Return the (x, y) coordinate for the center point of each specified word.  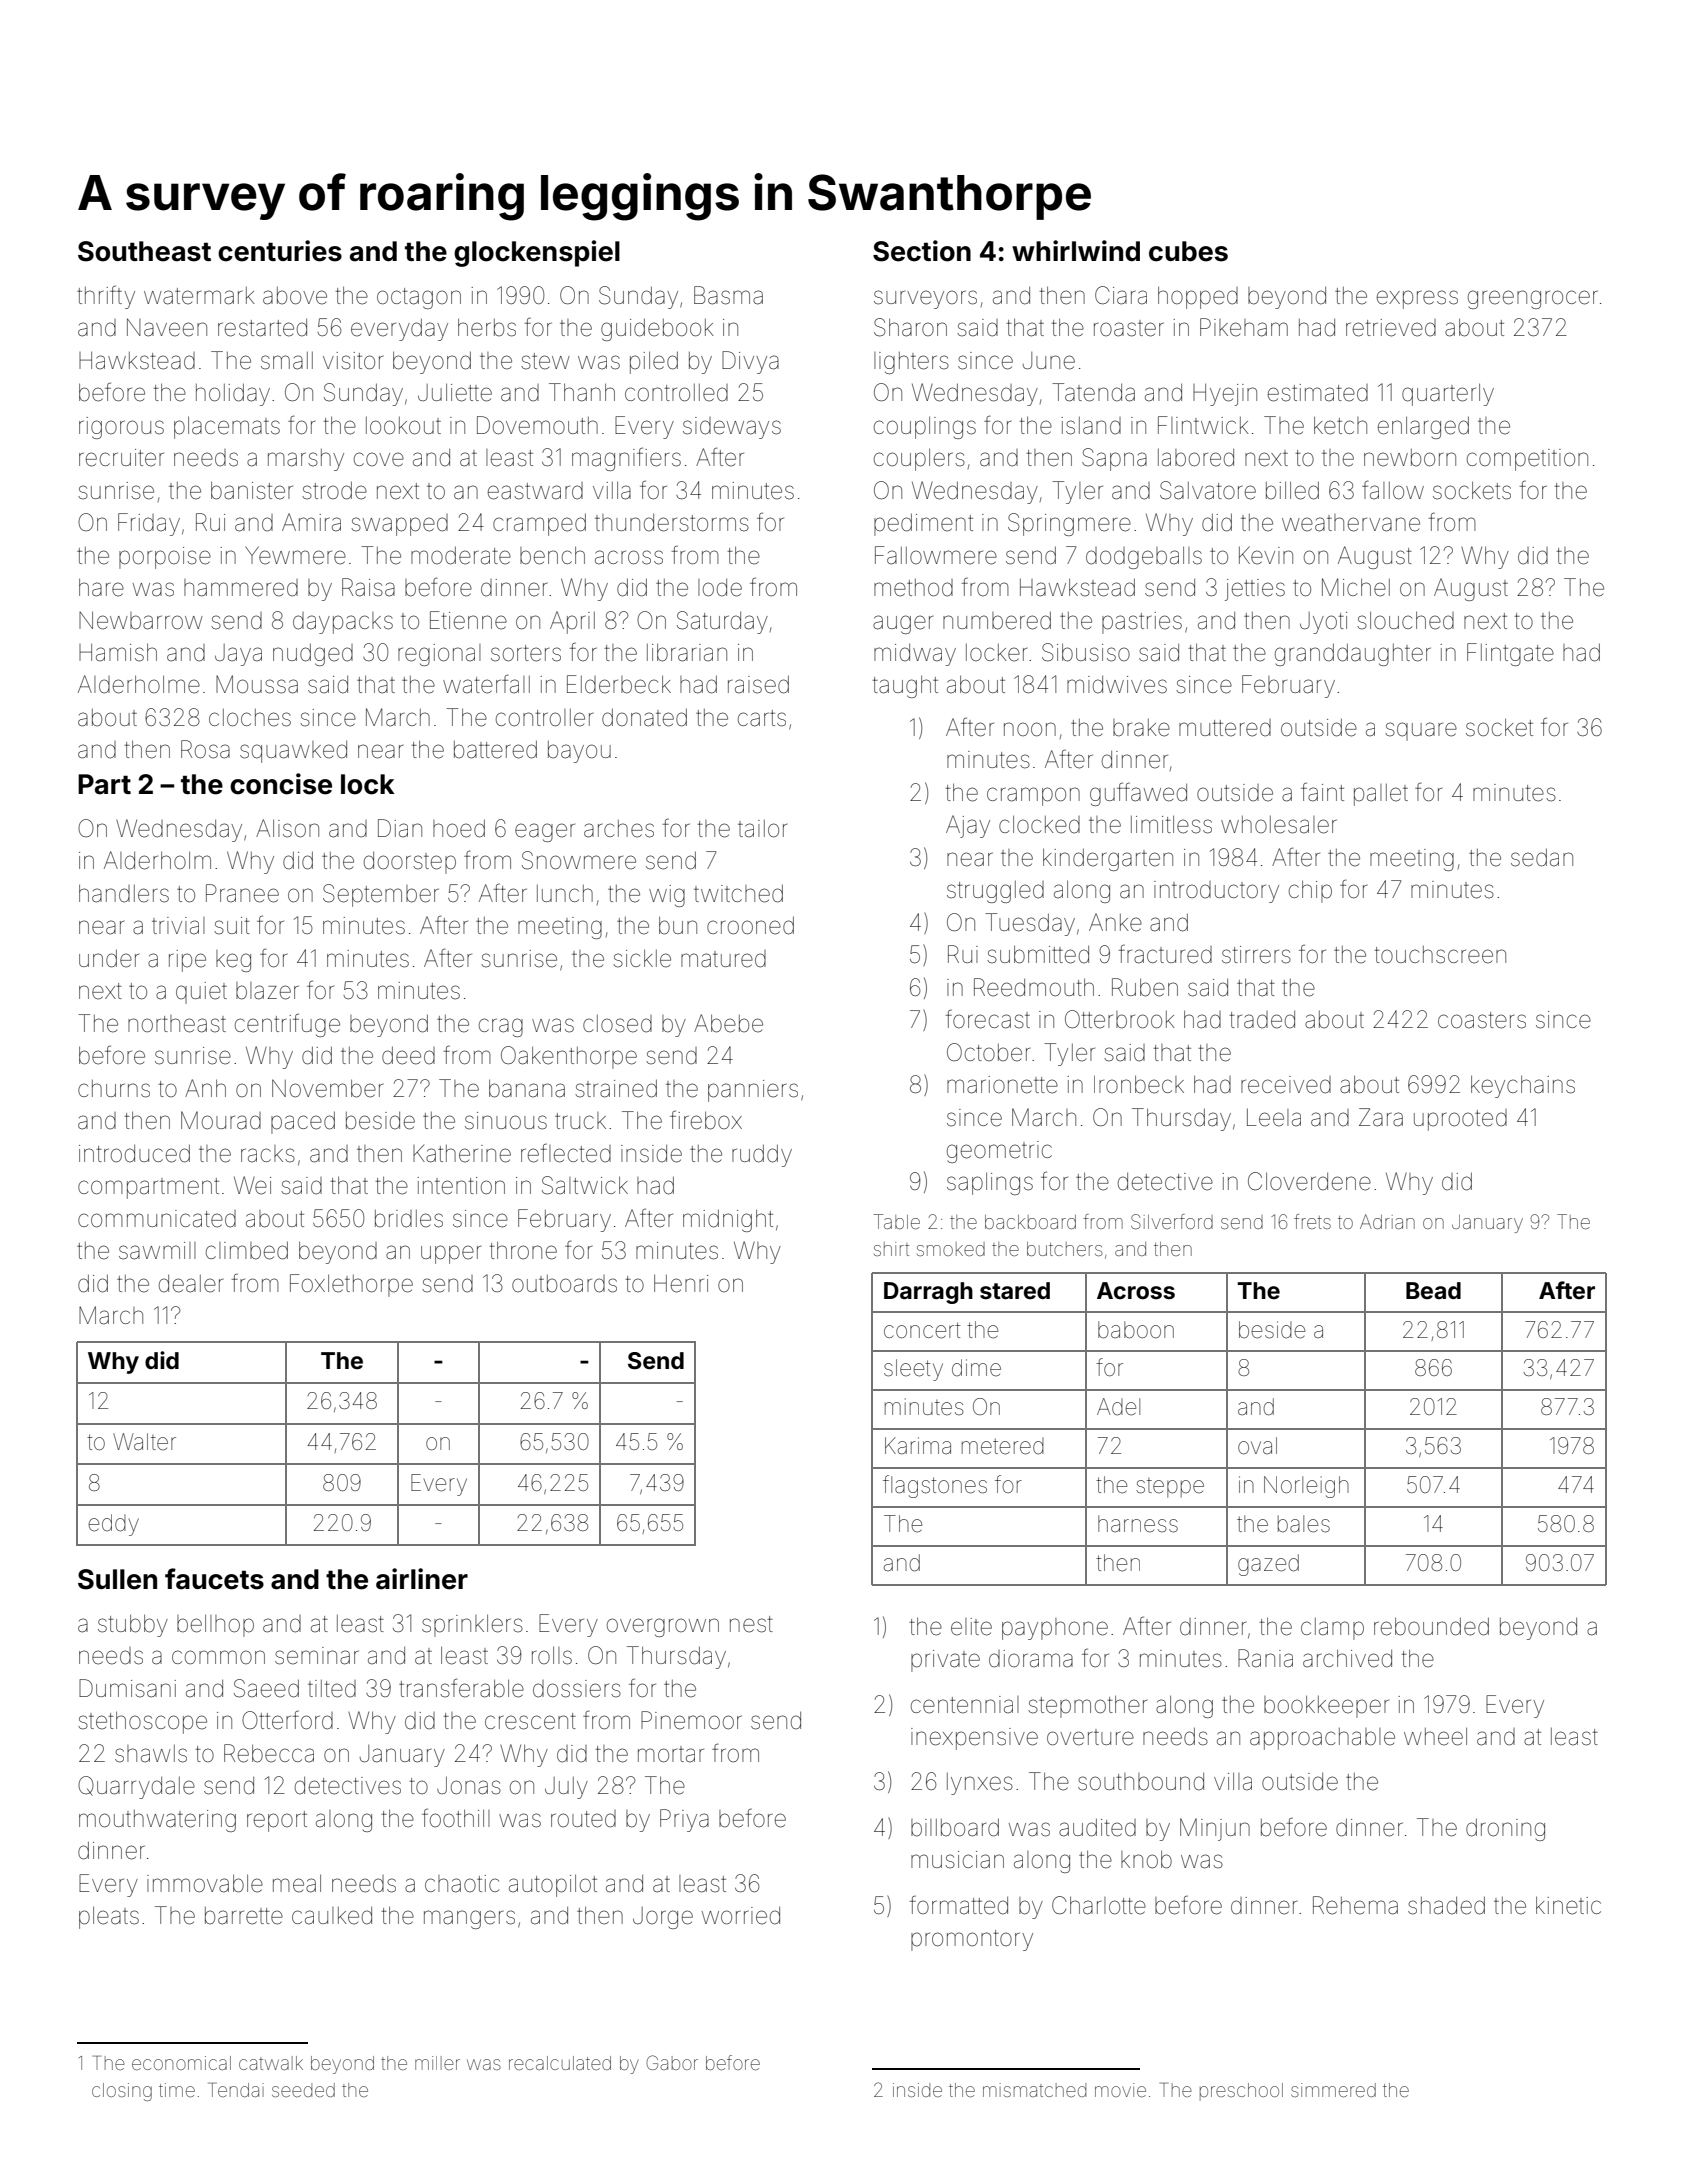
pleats (109, 1917)
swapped (399, 525)
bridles (409, 1219)
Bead (1433, 1291)
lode (720, 588)
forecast (988, 1019)
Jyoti (1323, 623)
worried (741, 1916)
